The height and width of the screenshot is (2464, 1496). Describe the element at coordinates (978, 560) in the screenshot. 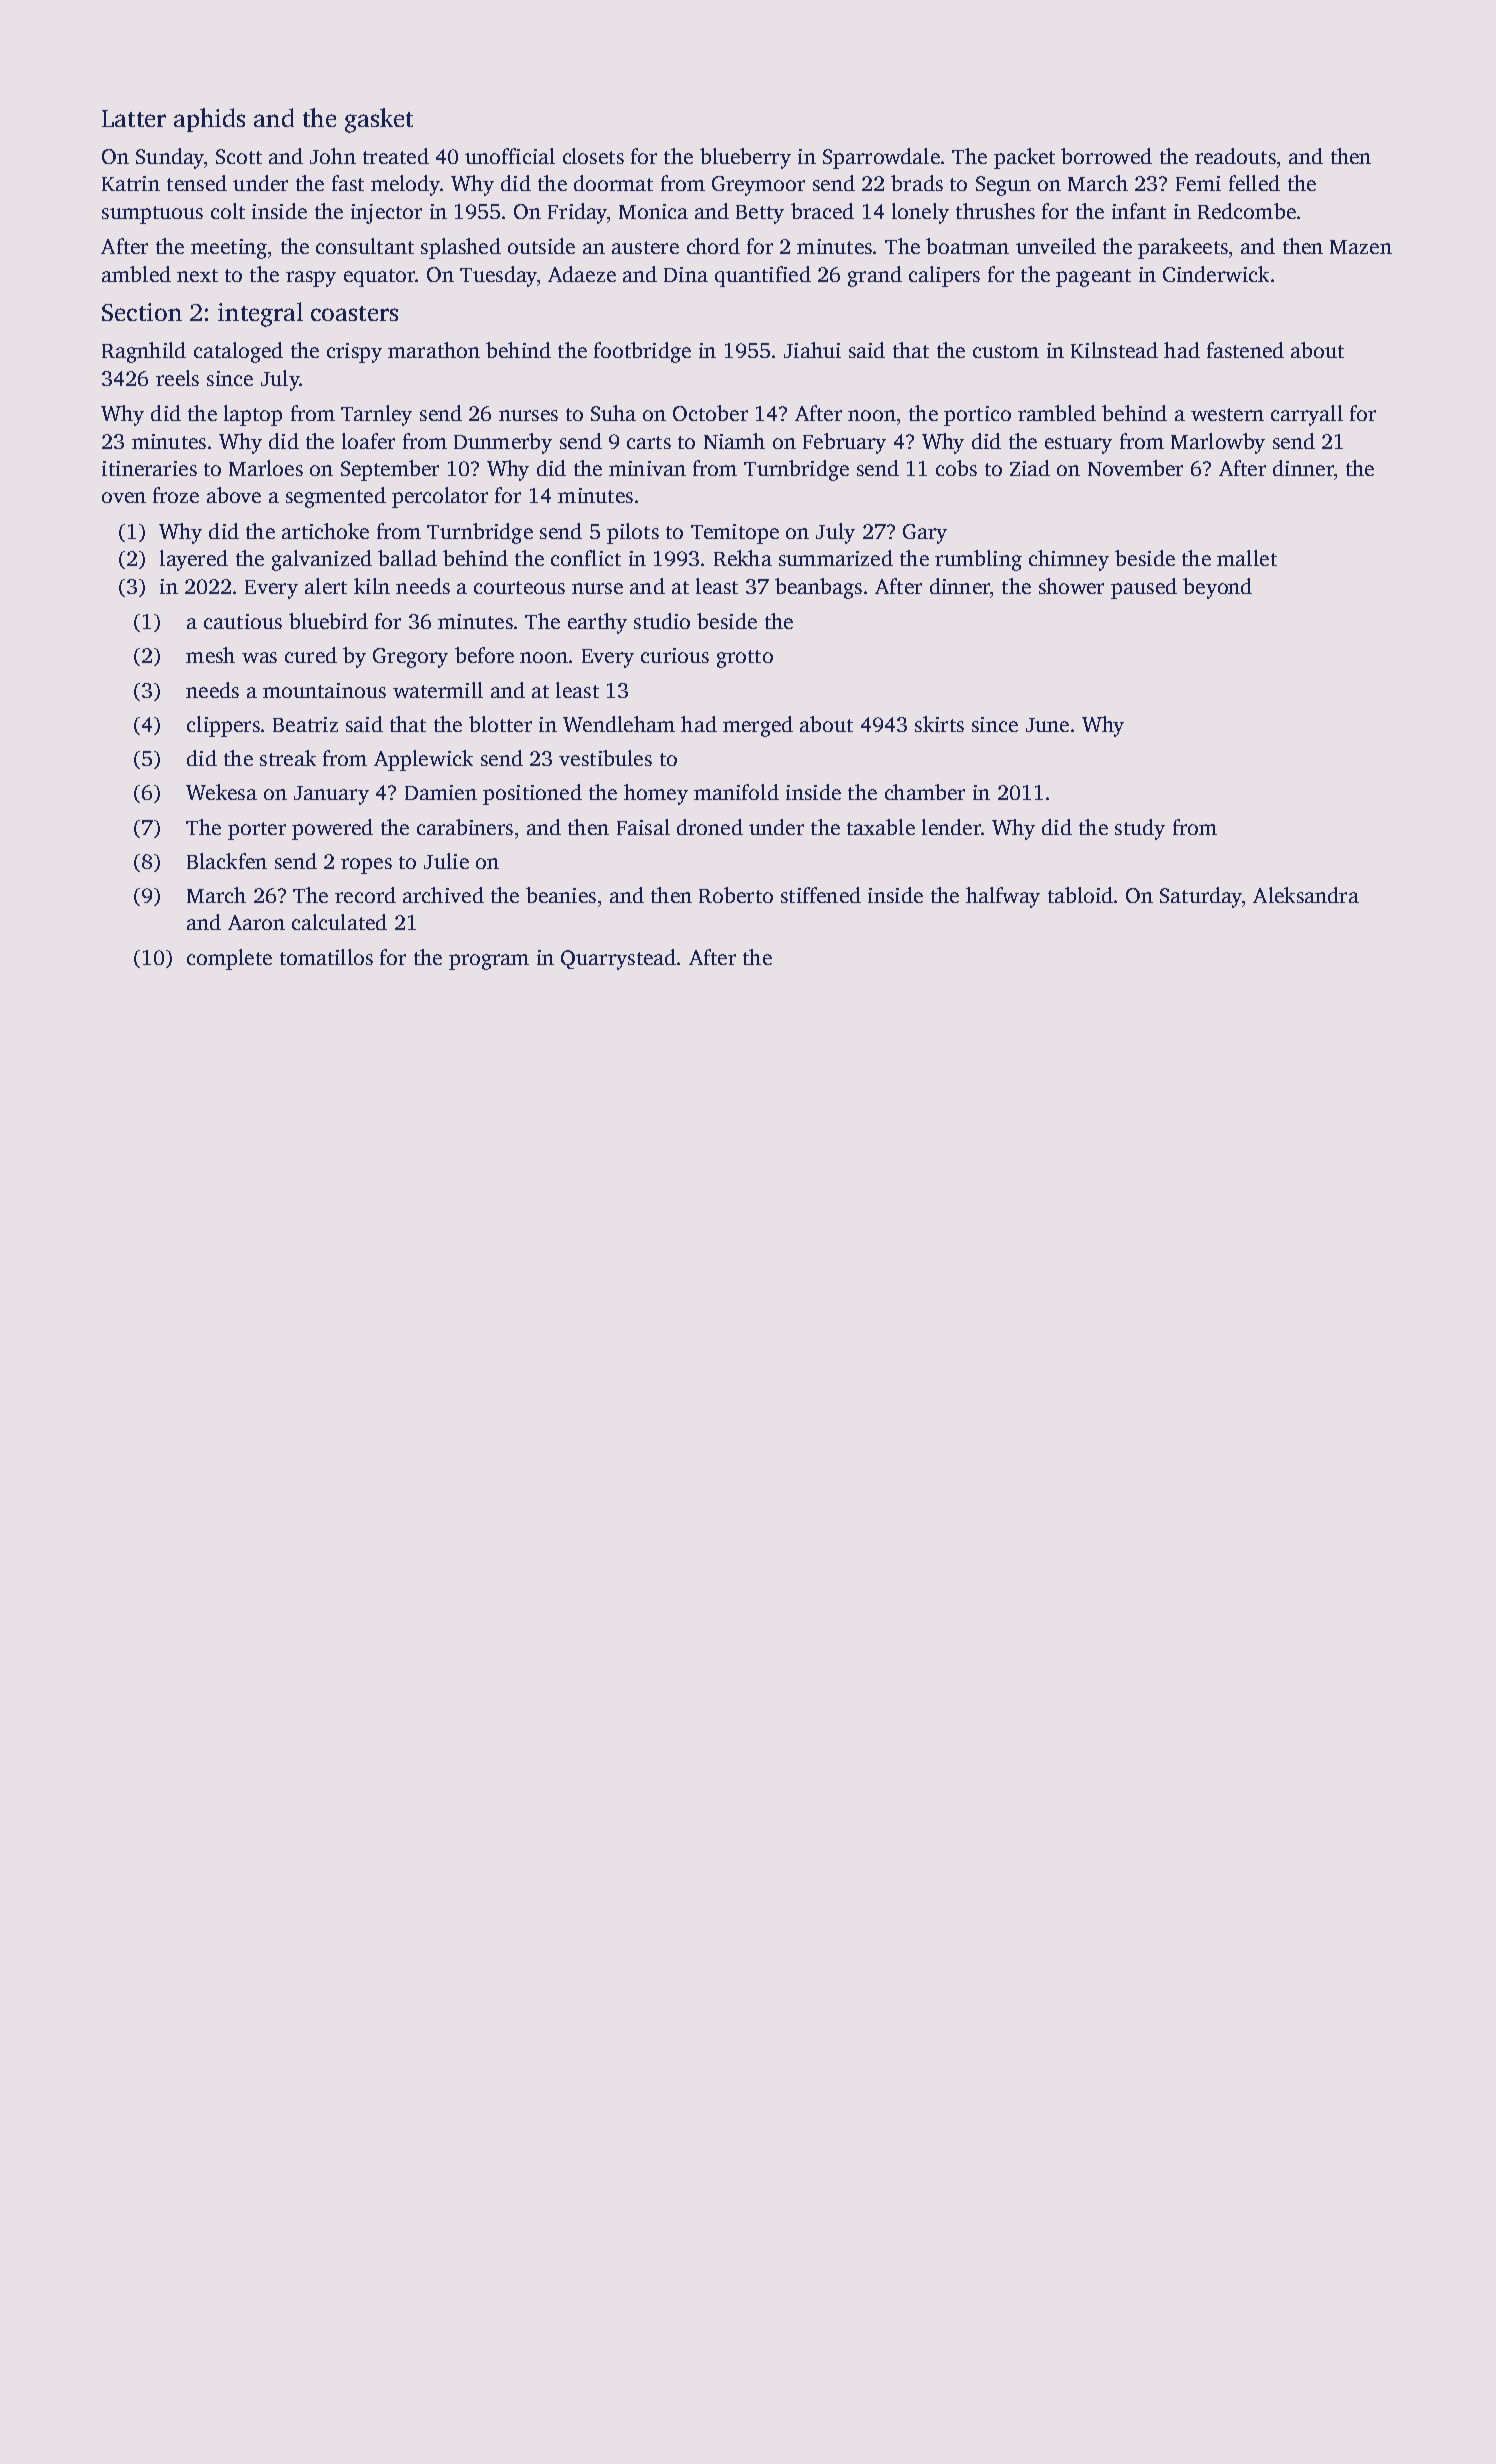

I see `rumbling` at that location.
